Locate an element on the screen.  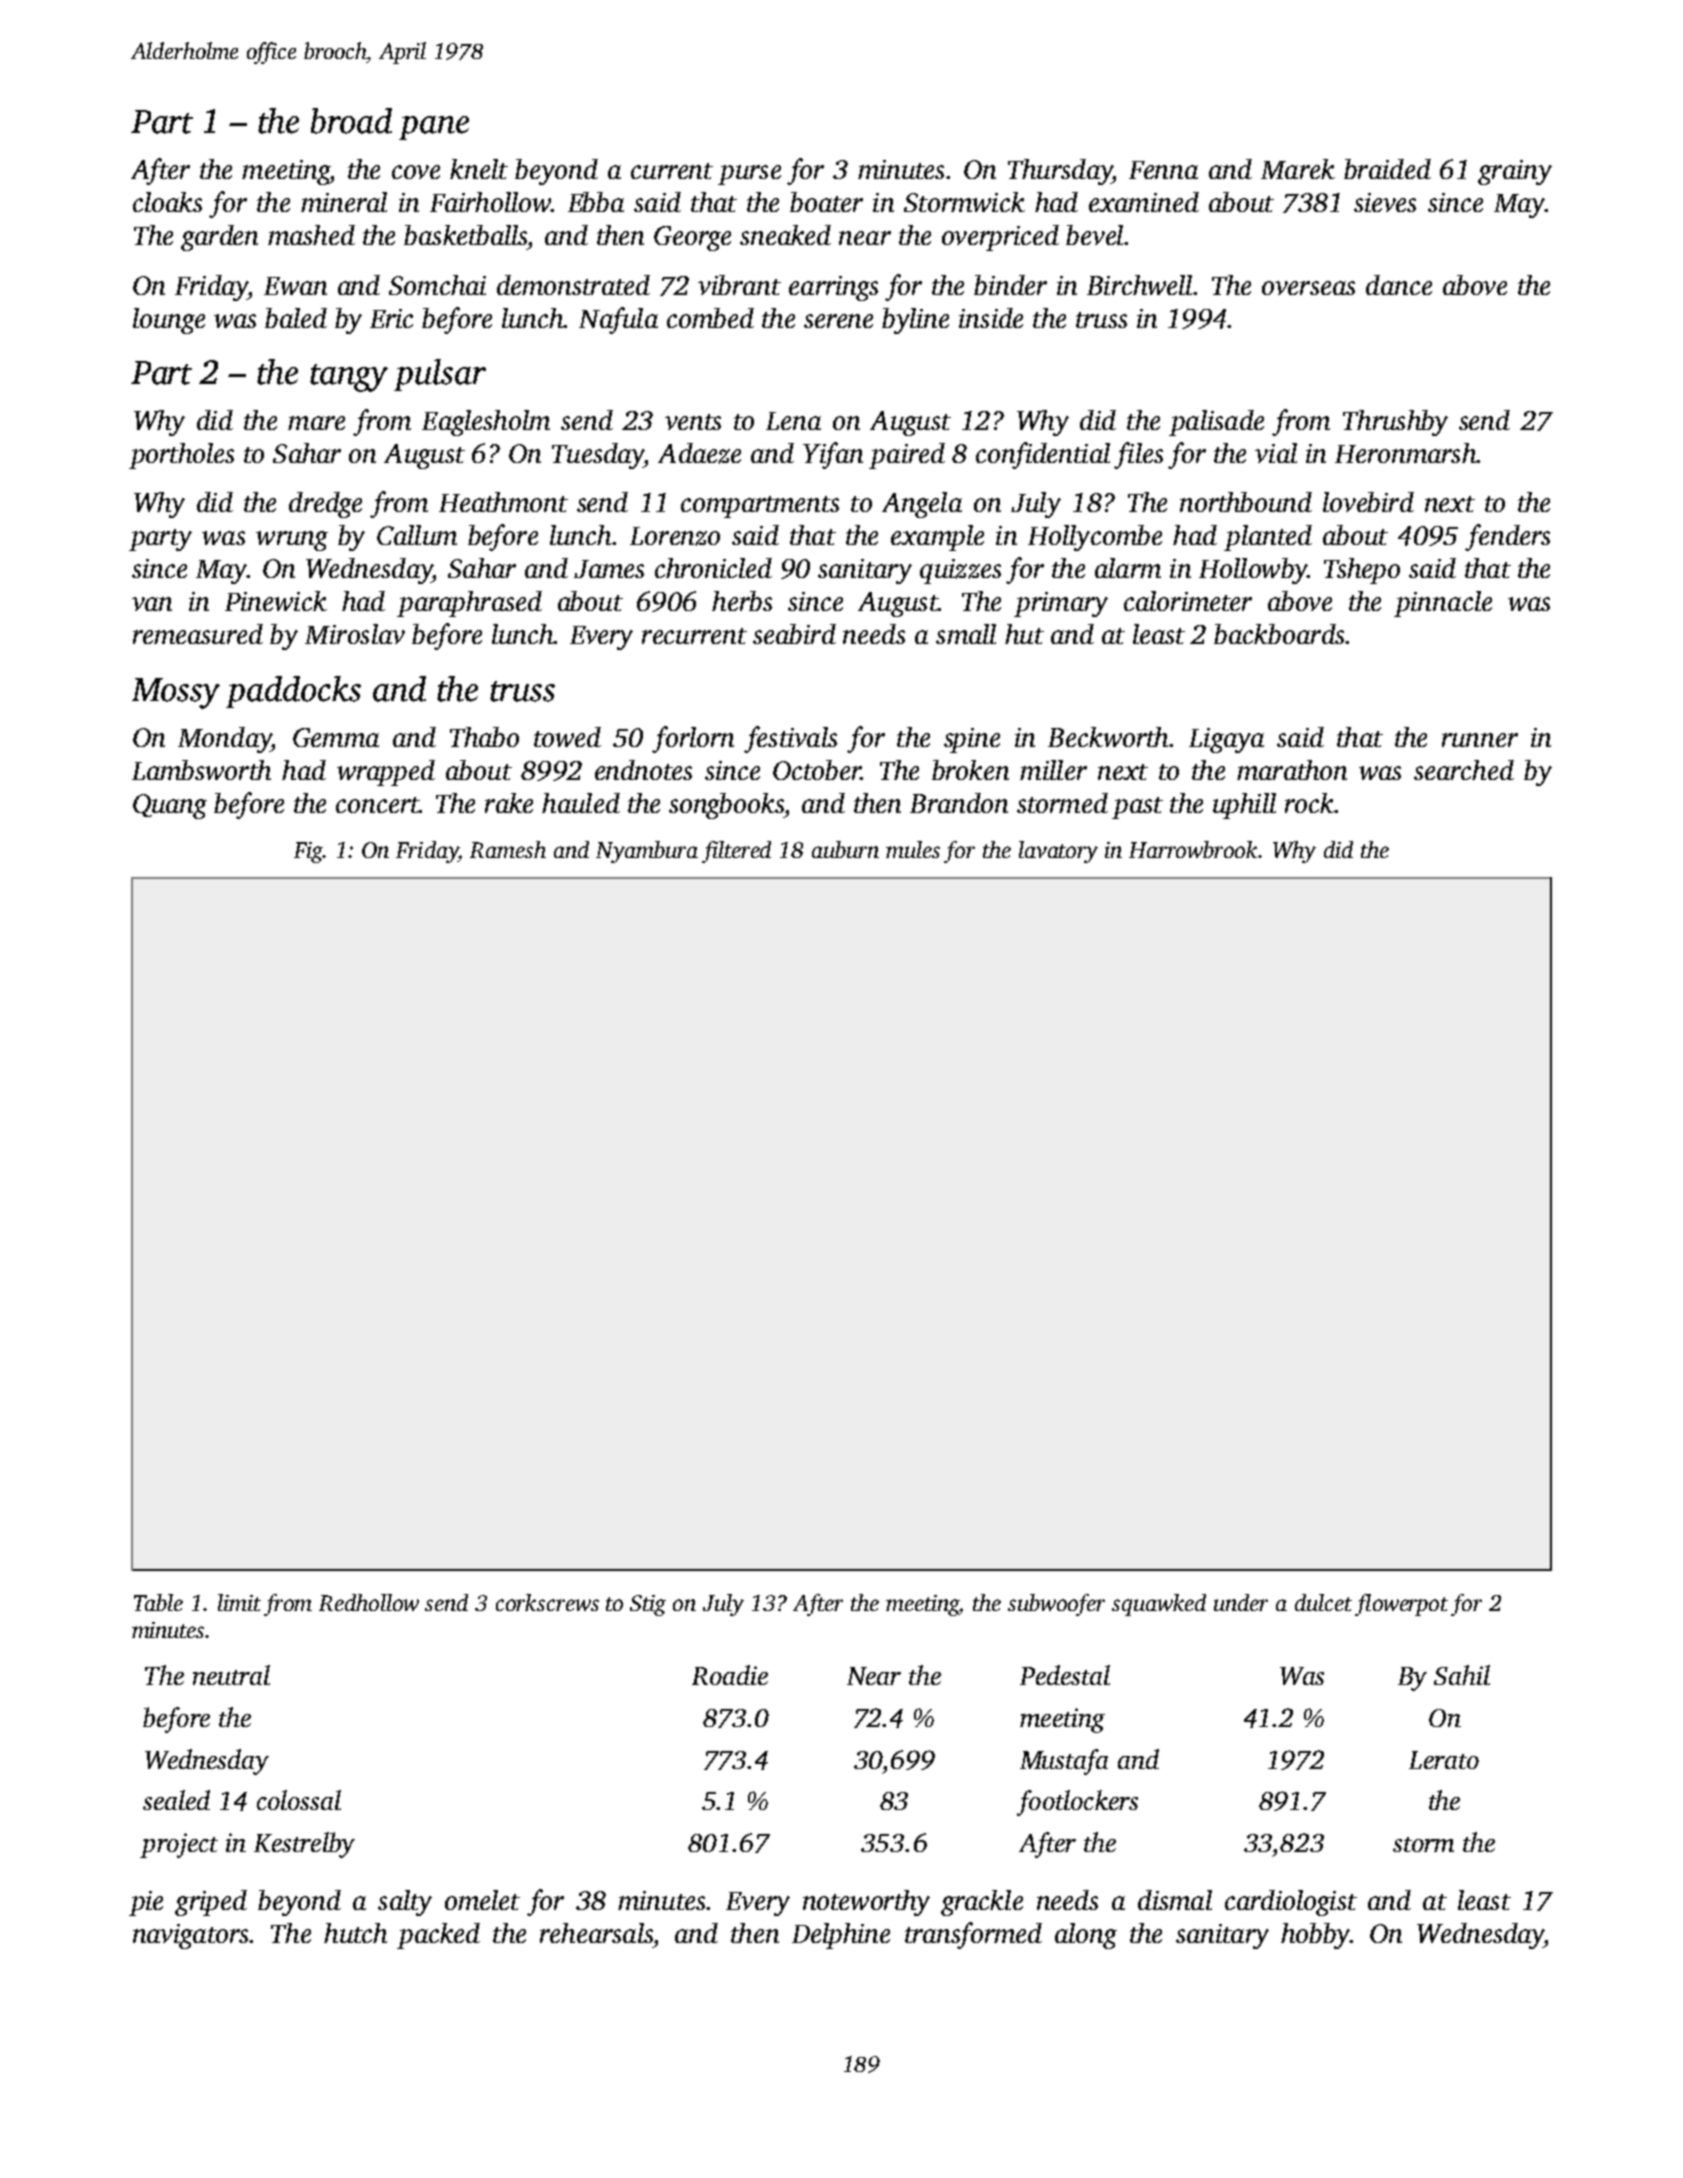
under is located at coordinates (1241, 1602).
